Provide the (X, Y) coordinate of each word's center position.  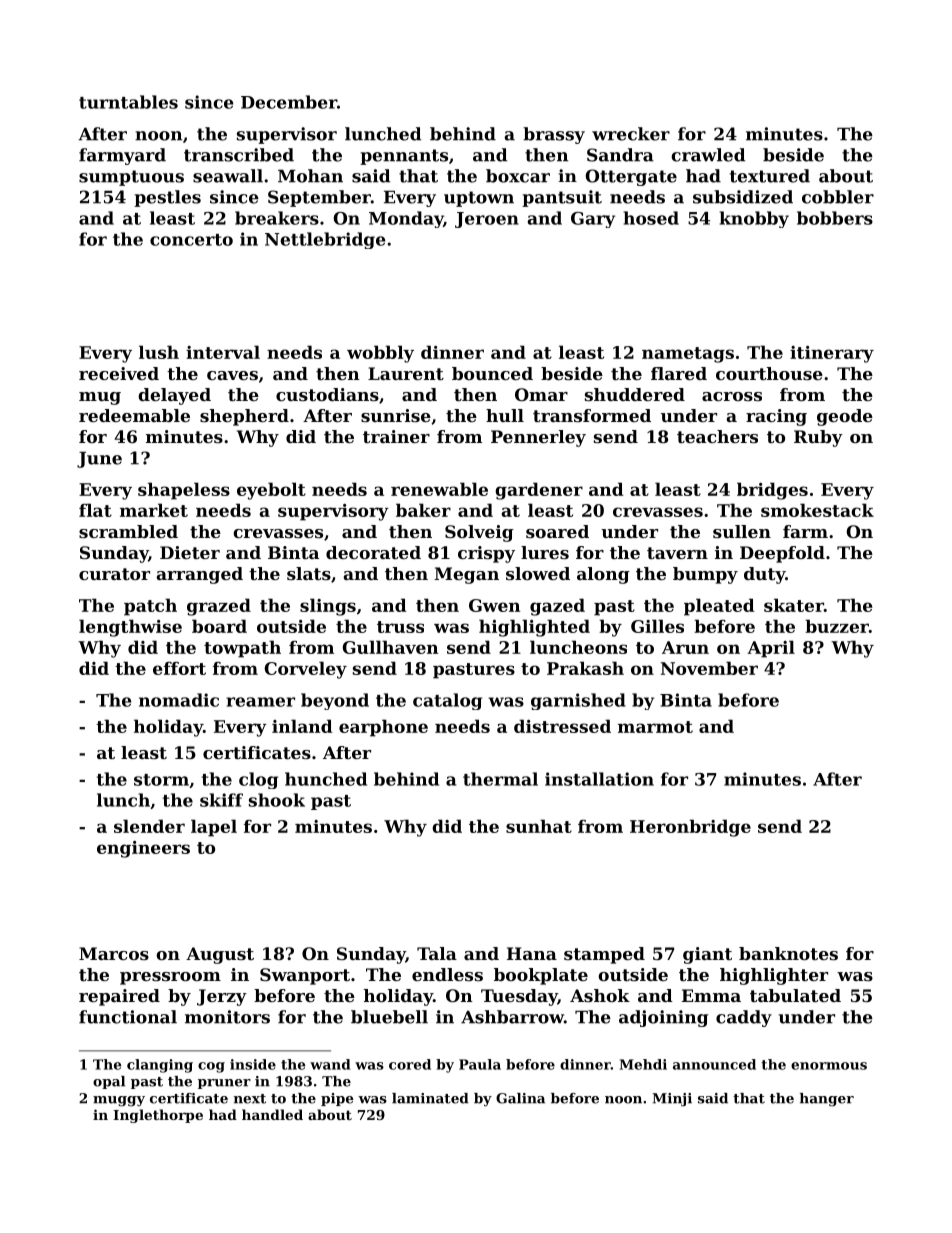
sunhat (539, 826)
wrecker (631, 134)
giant (707, 955)
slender (149, 826)
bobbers (835, 218)
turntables (128, 102)
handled (272, 1114)
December (289, 102)
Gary (593, 220)
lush (159, 352)
